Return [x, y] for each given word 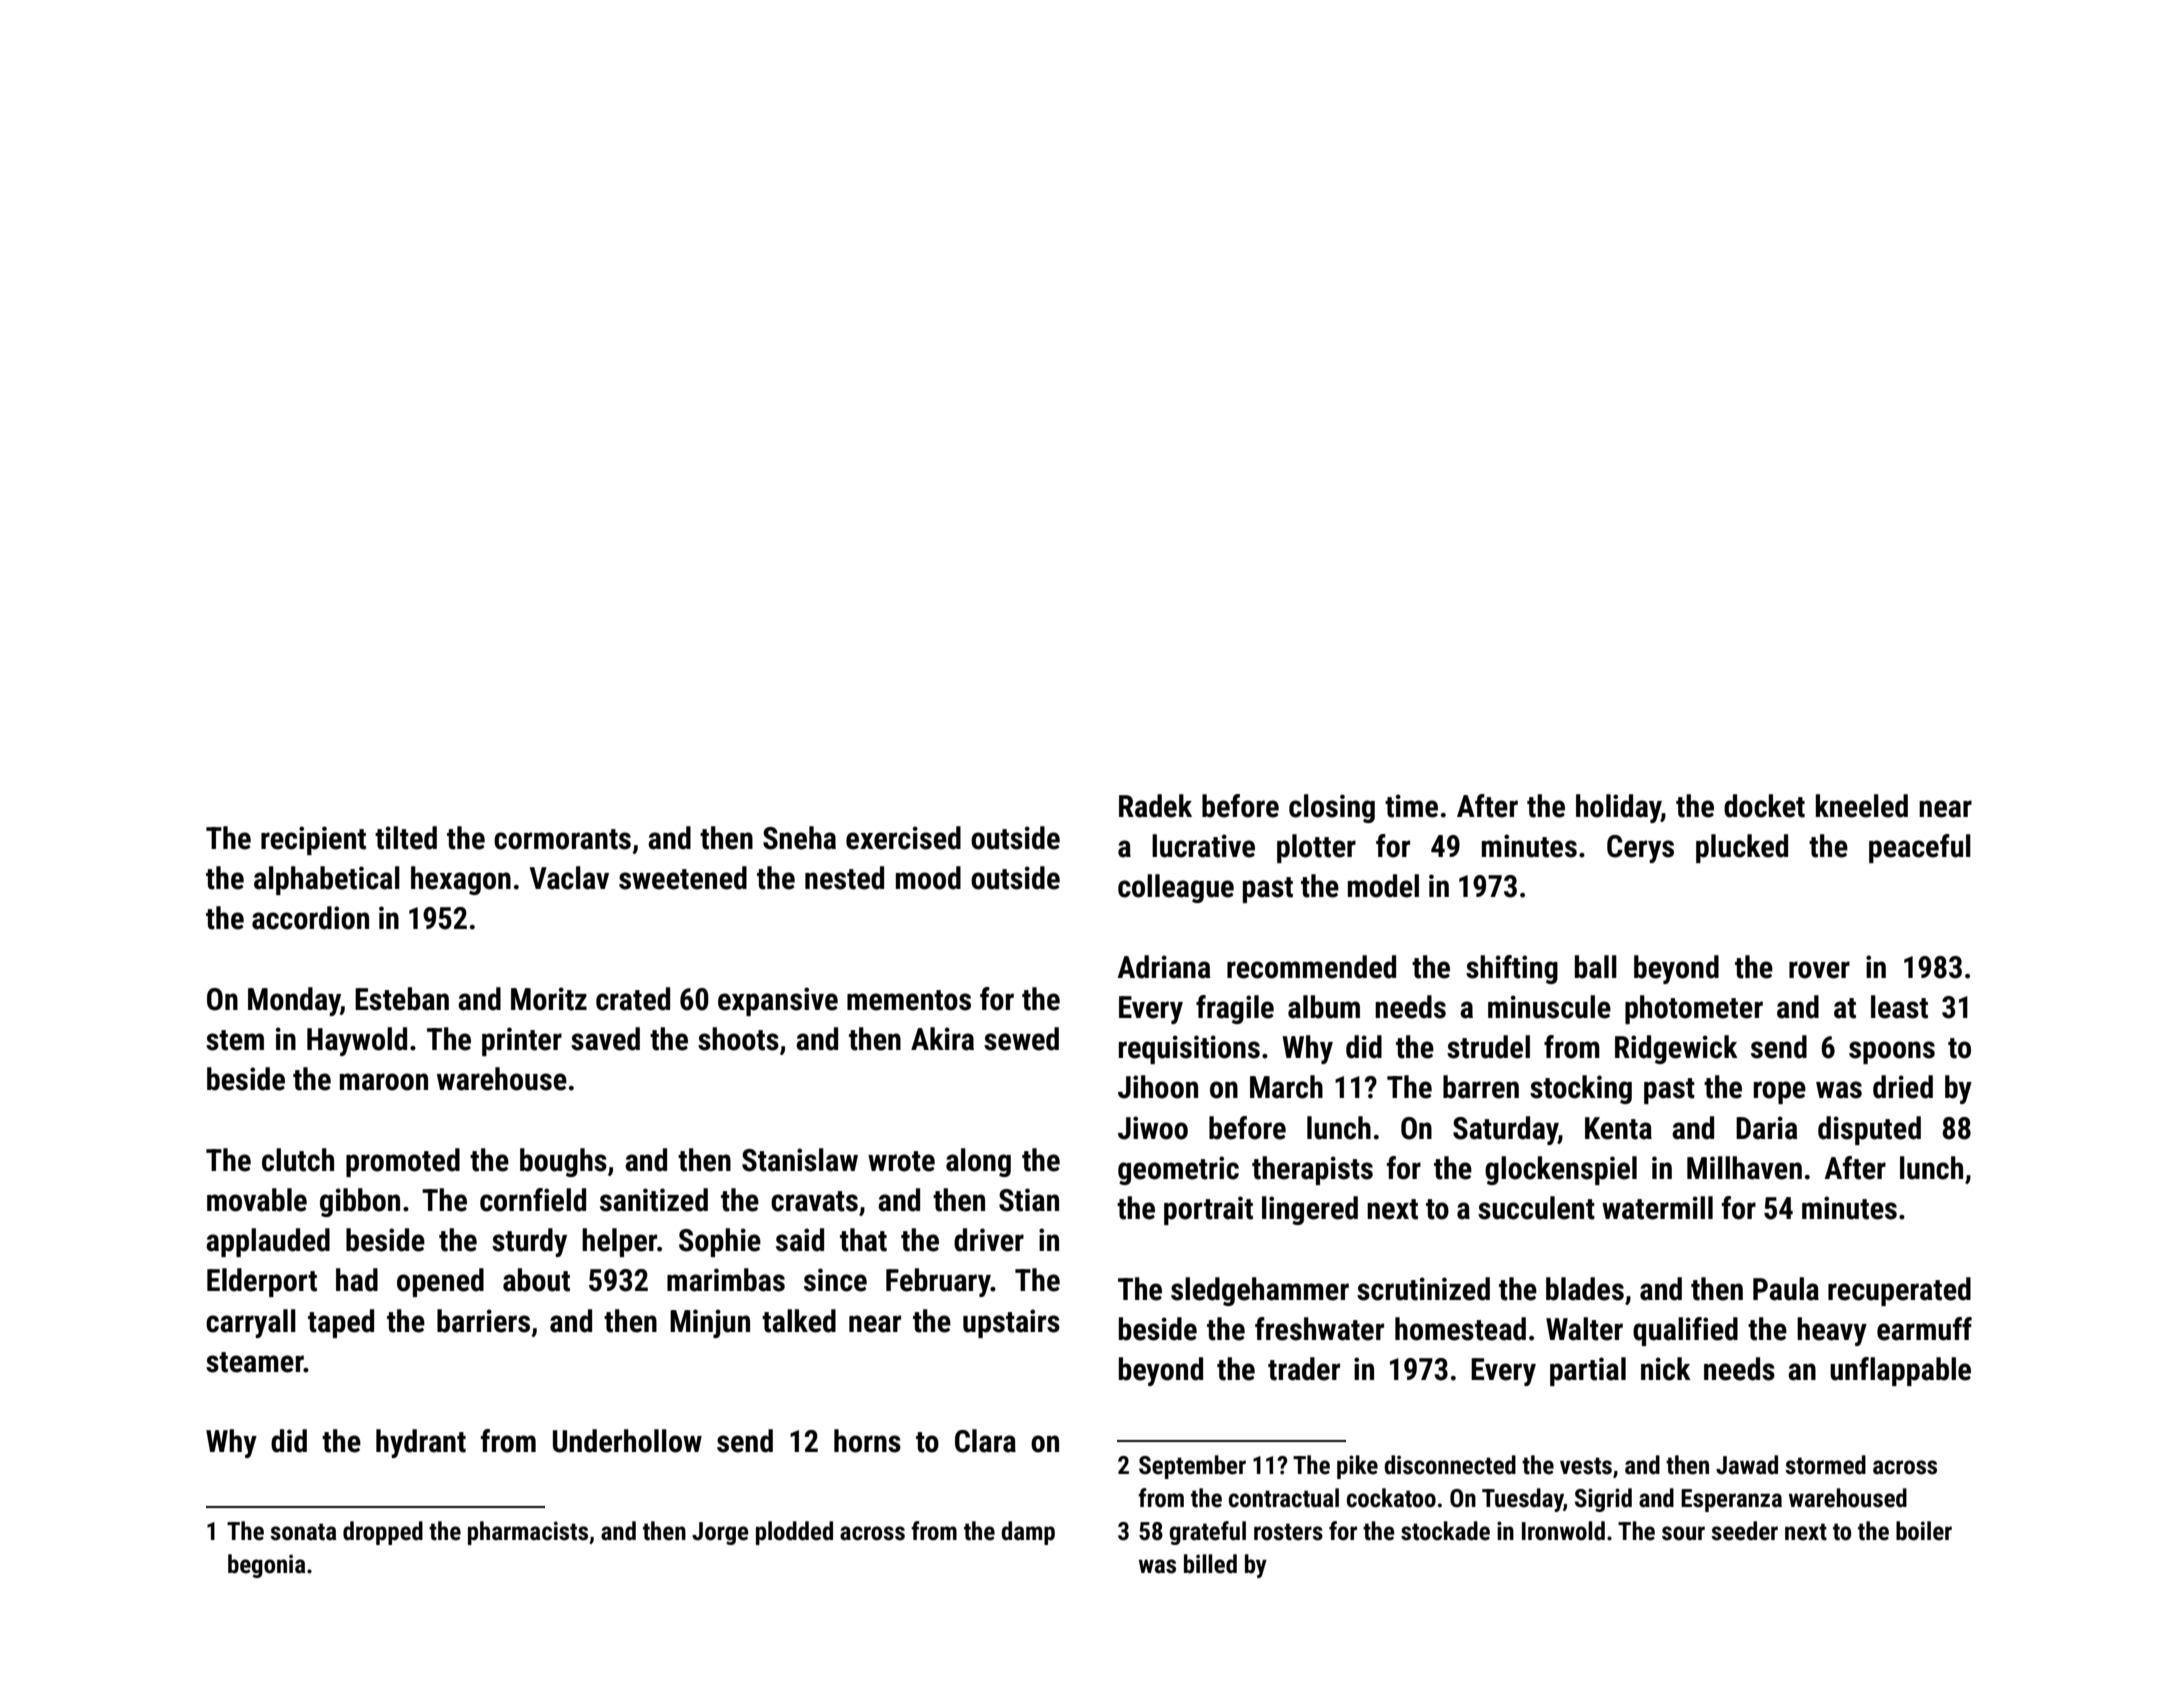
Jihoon [1158, 1087]
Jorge [720, 1533]
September [1192, 1467]
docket [1764, 806]
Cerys [1640, 849]
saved [605, 1039]
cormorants [562, 839]
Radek [1155, 806]
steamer [255, 1362]
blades [1585, 1289]
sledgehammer [1260, 1291]
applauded [268, 1242]
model [1383, 886]
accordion [310, 918]
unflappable [1900, 1371]
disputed [1869, 1130]
